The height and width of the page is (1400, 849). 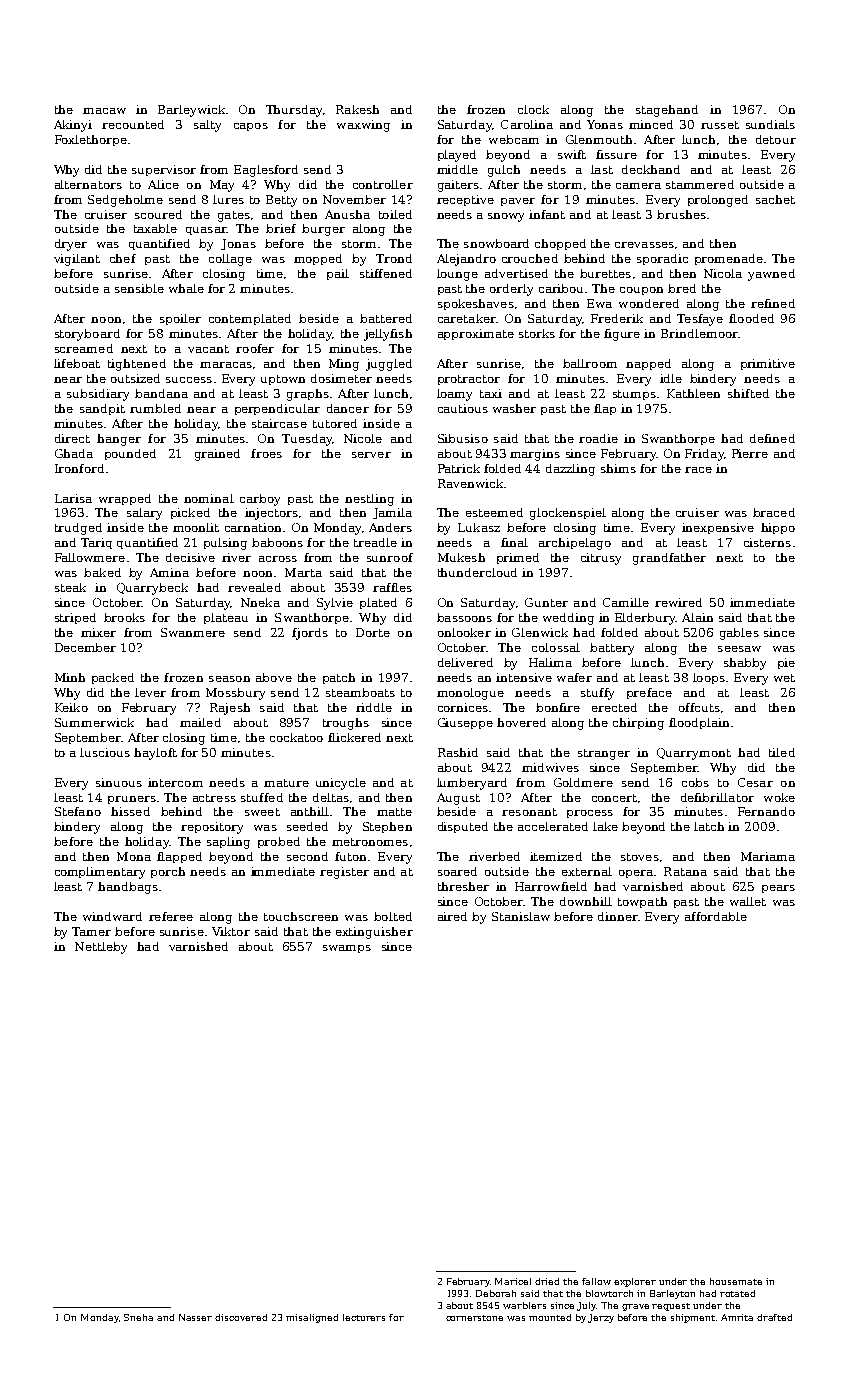 I want to click on clock, so click(x=533, y=109).
